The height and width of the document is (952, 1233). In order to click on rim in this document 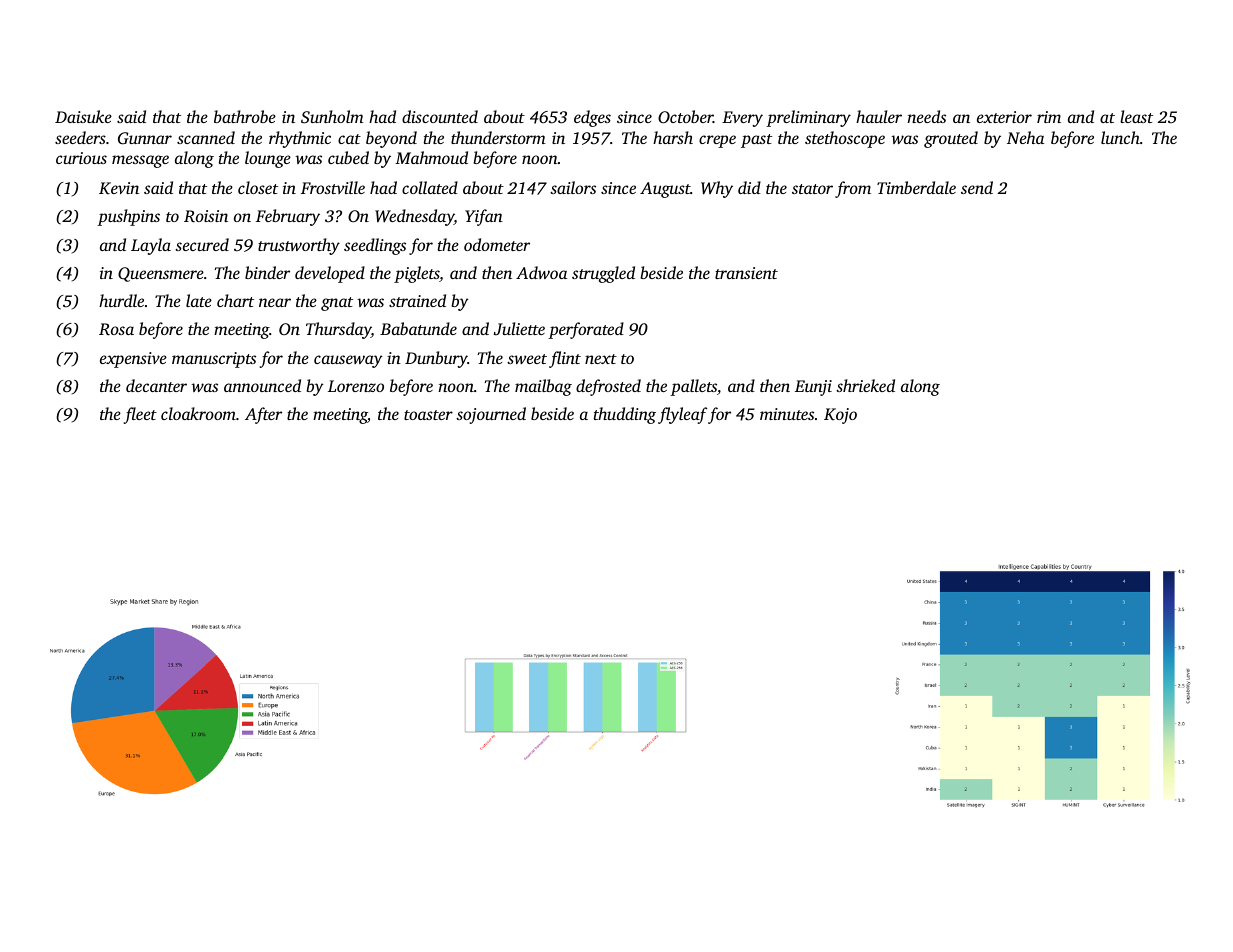, I will do `click(1049, 117)`.
